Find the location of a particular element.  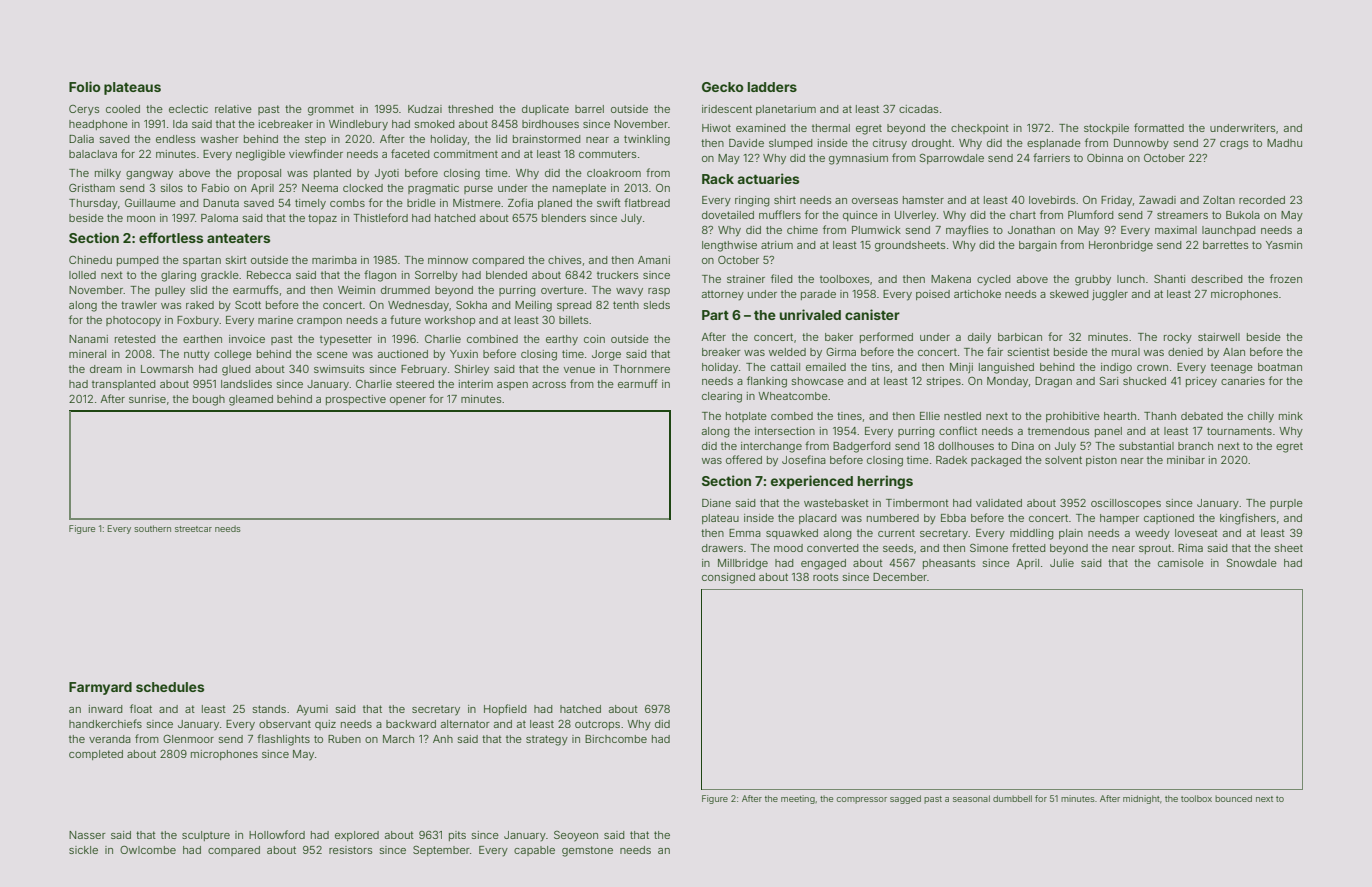

blended is located at coordinates (506, 275).
